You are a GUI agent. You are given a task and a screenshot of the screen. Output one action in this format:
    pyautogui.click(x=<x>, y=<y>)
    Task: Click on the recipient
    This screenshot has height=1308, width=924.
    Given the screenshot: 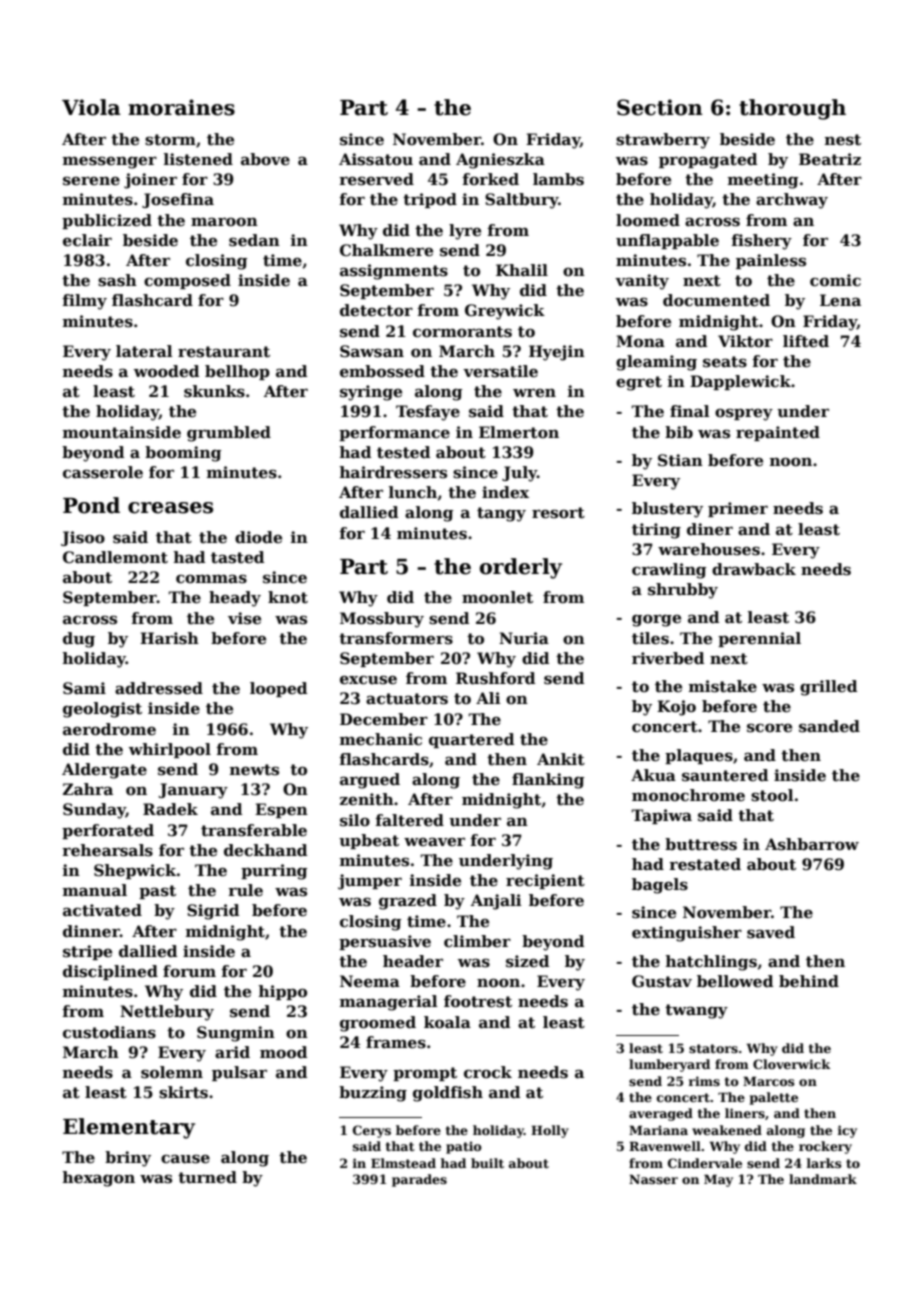 What is the action you would take?
    pyautogui.click(x=545, y=881)
